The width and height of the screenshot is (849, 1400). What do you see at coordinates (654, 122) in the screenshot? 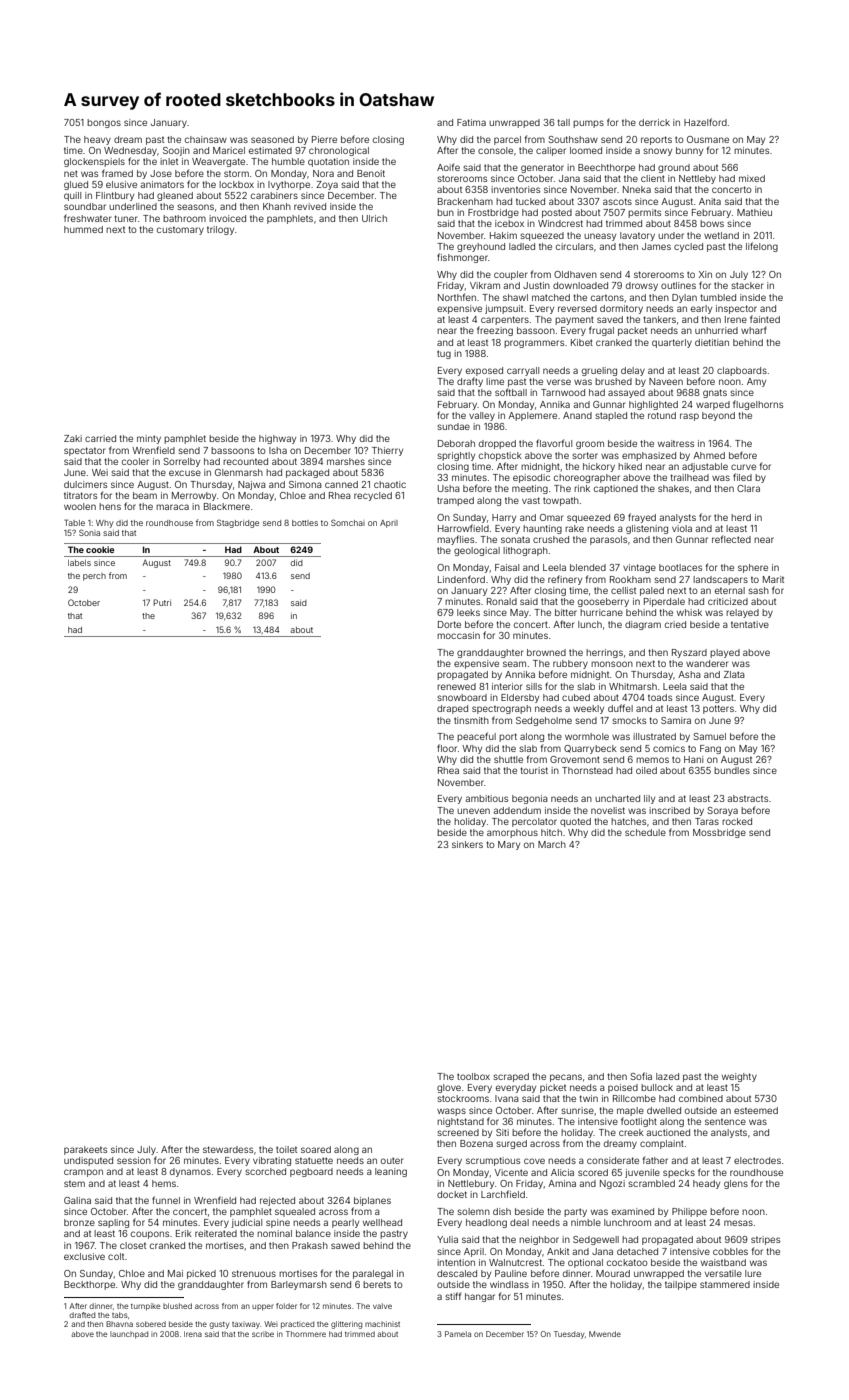
I see `derrick` at bounding box center [654, 122].
